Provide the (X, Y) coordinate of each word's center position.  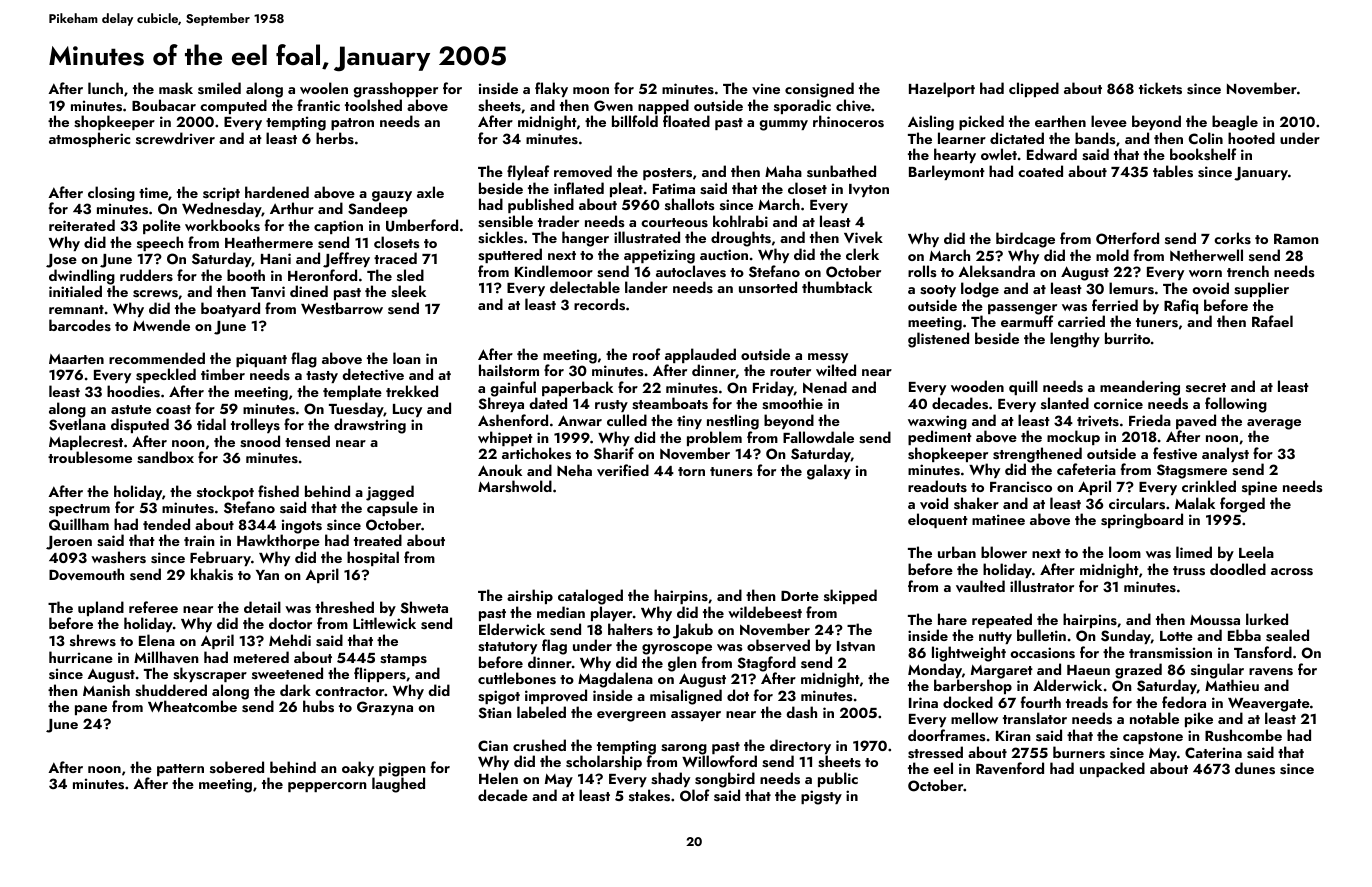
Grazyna (385, 708)
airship (530, 596)
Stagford (767, 664)
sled (410, 275)
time (153, 192)
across (1292, 571)
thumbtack (837, 287)
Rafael (1272, 321)
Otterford (1127, 238)
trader (558, 221)
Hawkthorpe (278, 542)
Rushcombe (1243, 735)
